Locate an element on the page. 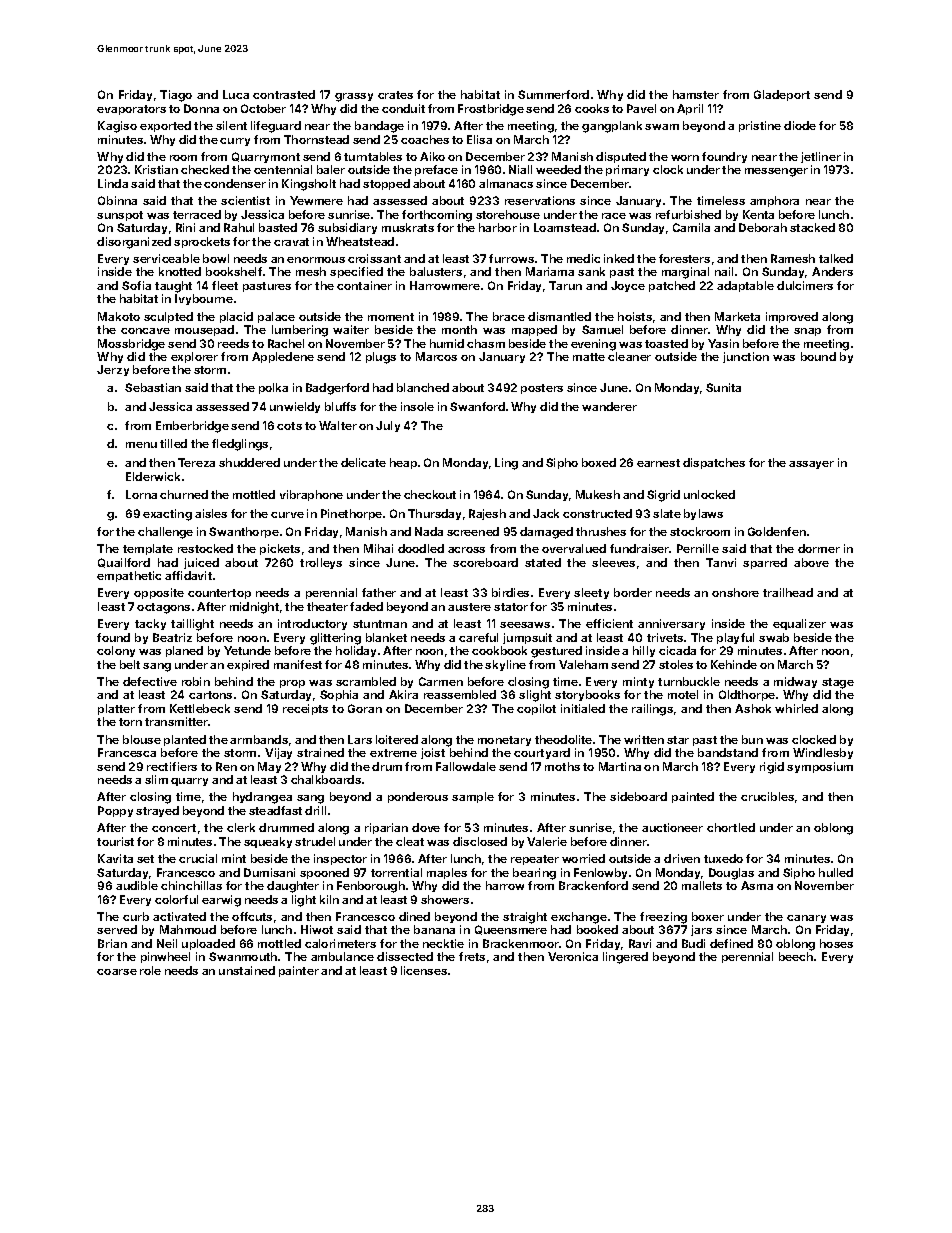 The height and width of the image is (1233, 952). Fallowdale is located at coordinates (466, 766).
